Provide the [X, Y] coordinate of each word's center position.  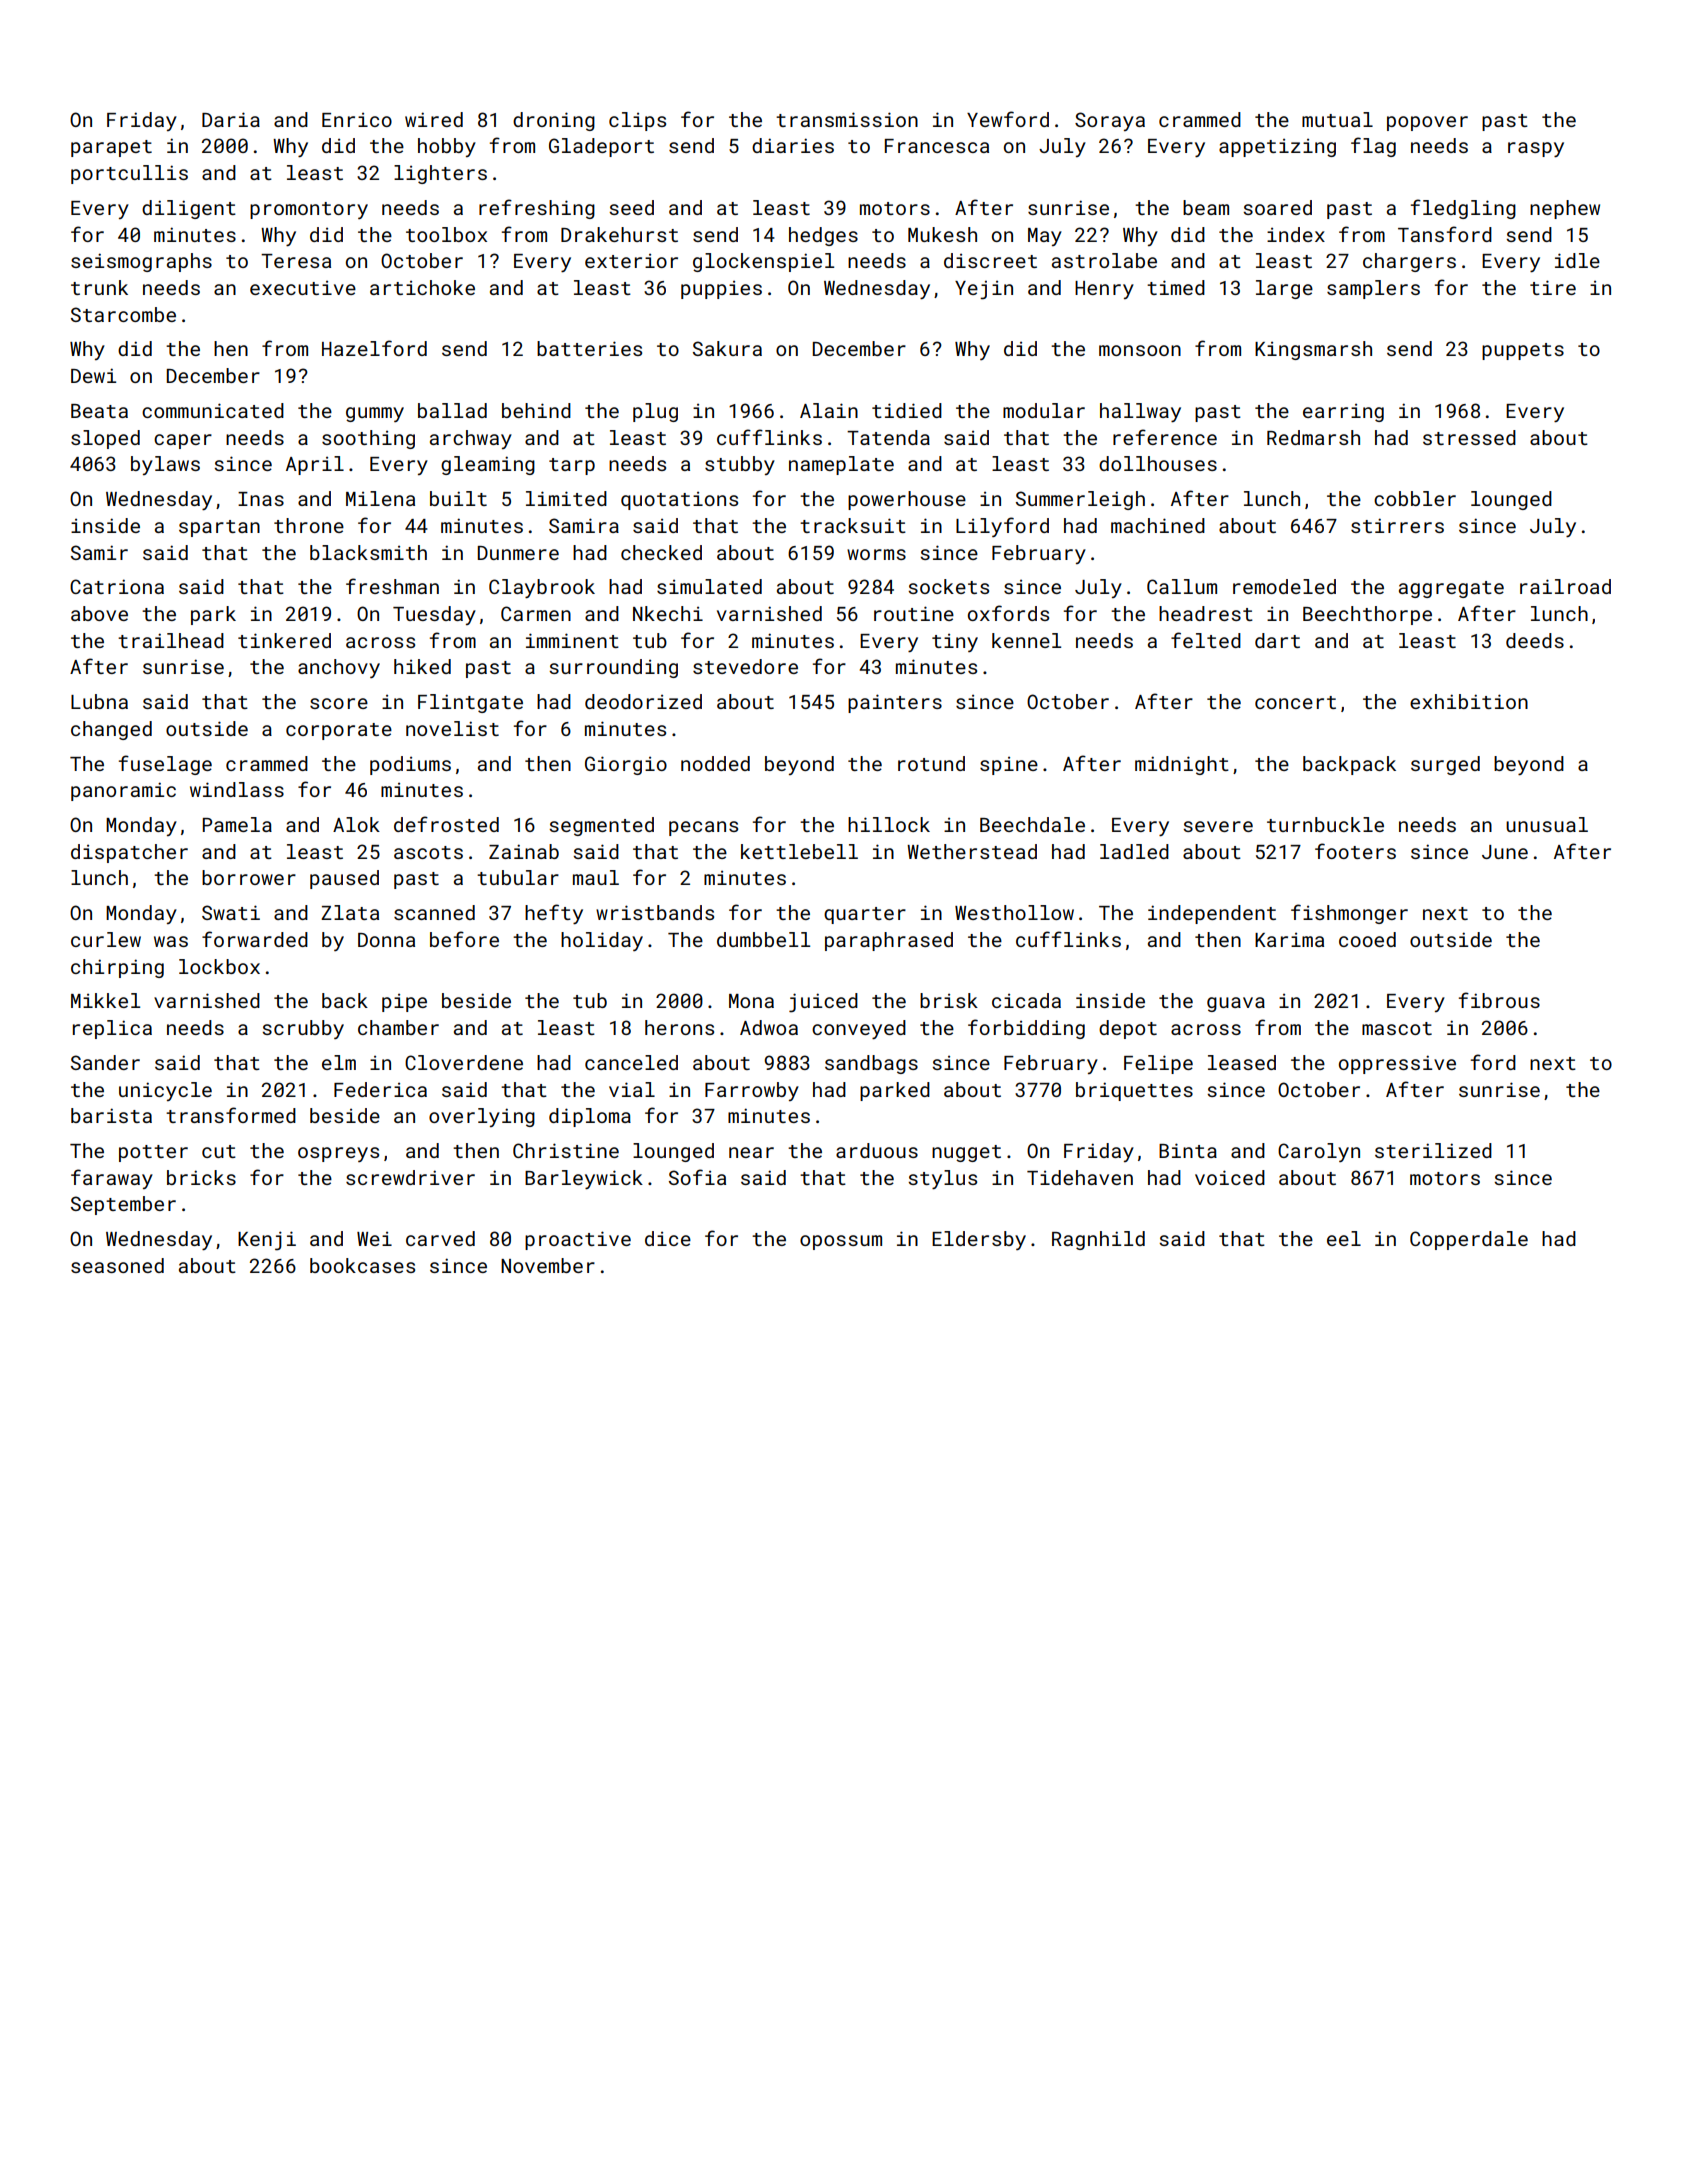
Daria [231, 119]
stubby [740, 465]
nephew [1565, 209]
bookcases [362, 1265]
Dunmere [518, 553]
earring [1343, 413]
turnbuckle [1325, 824]
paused [344, 879]
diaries [793, 145]
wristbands [655, 912]
